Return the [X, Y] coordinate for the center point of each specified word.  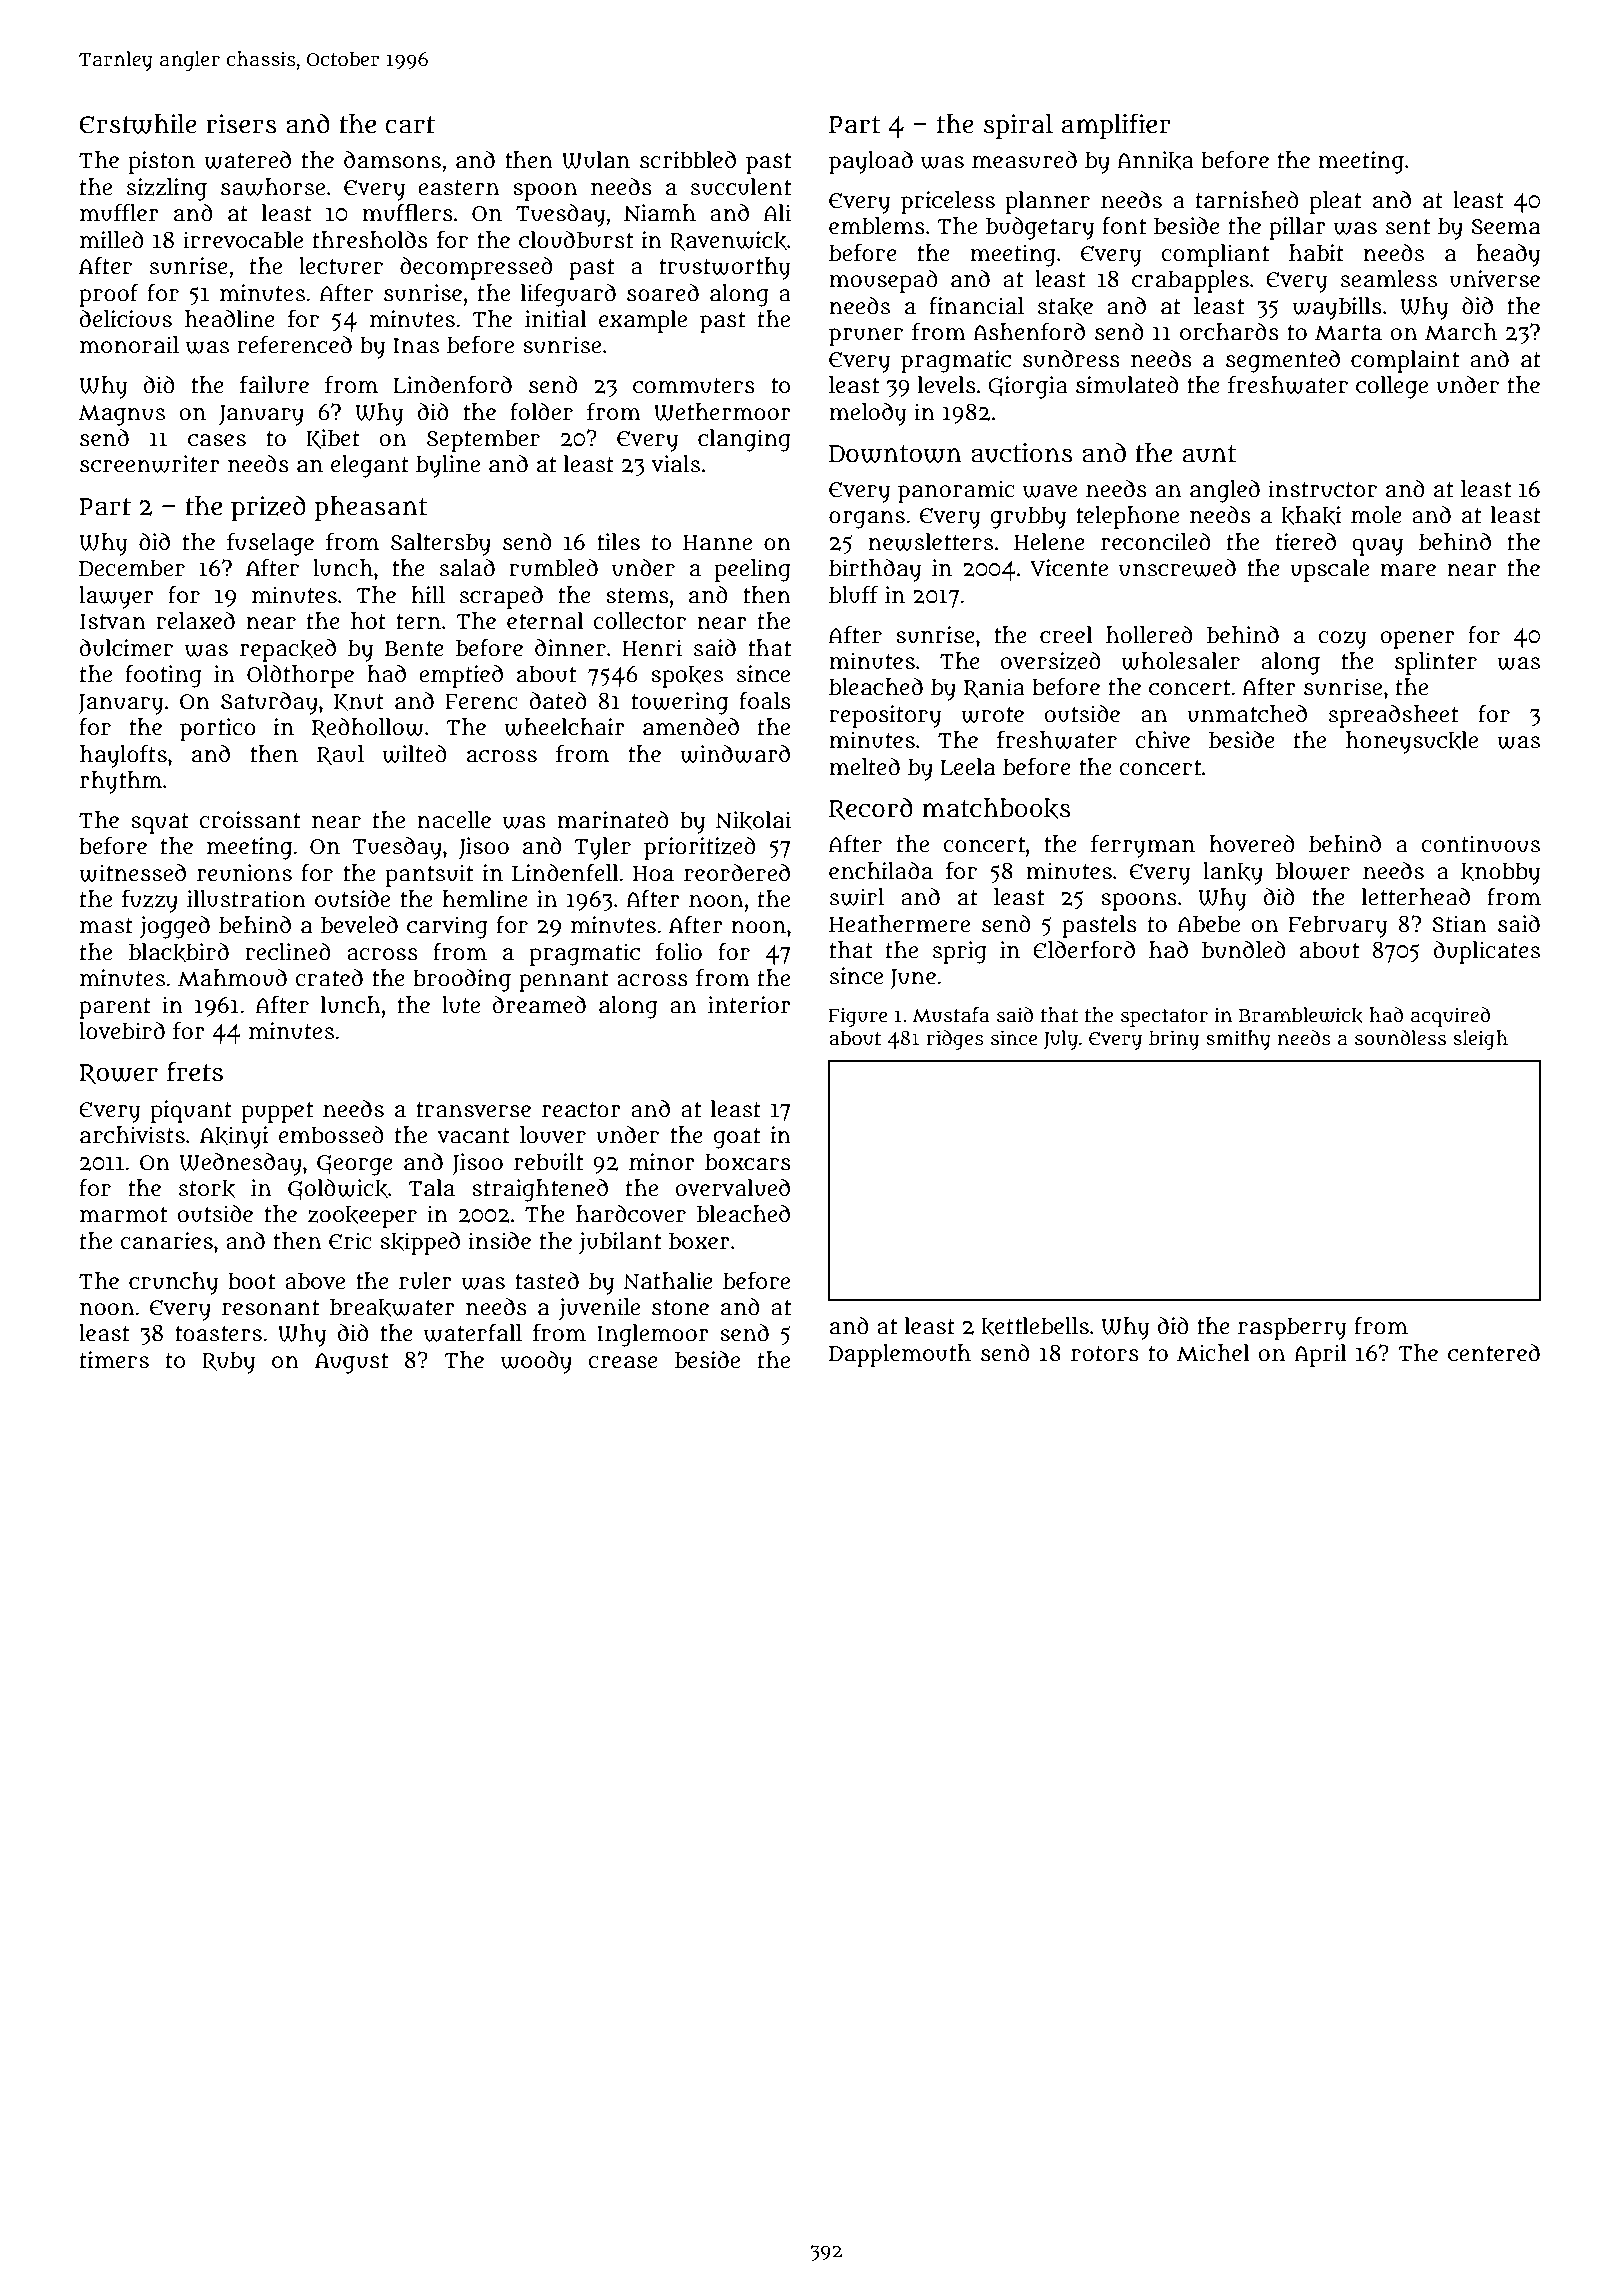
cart [410, 125]
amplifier [1116, 126]
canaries [166, 1241]
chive [1162, 740]
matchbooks [996, 808]
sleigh [1481, 1040]
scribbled [688, 160]
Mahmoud [232, 978]
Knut [359, 703]
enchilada [881, 871]
